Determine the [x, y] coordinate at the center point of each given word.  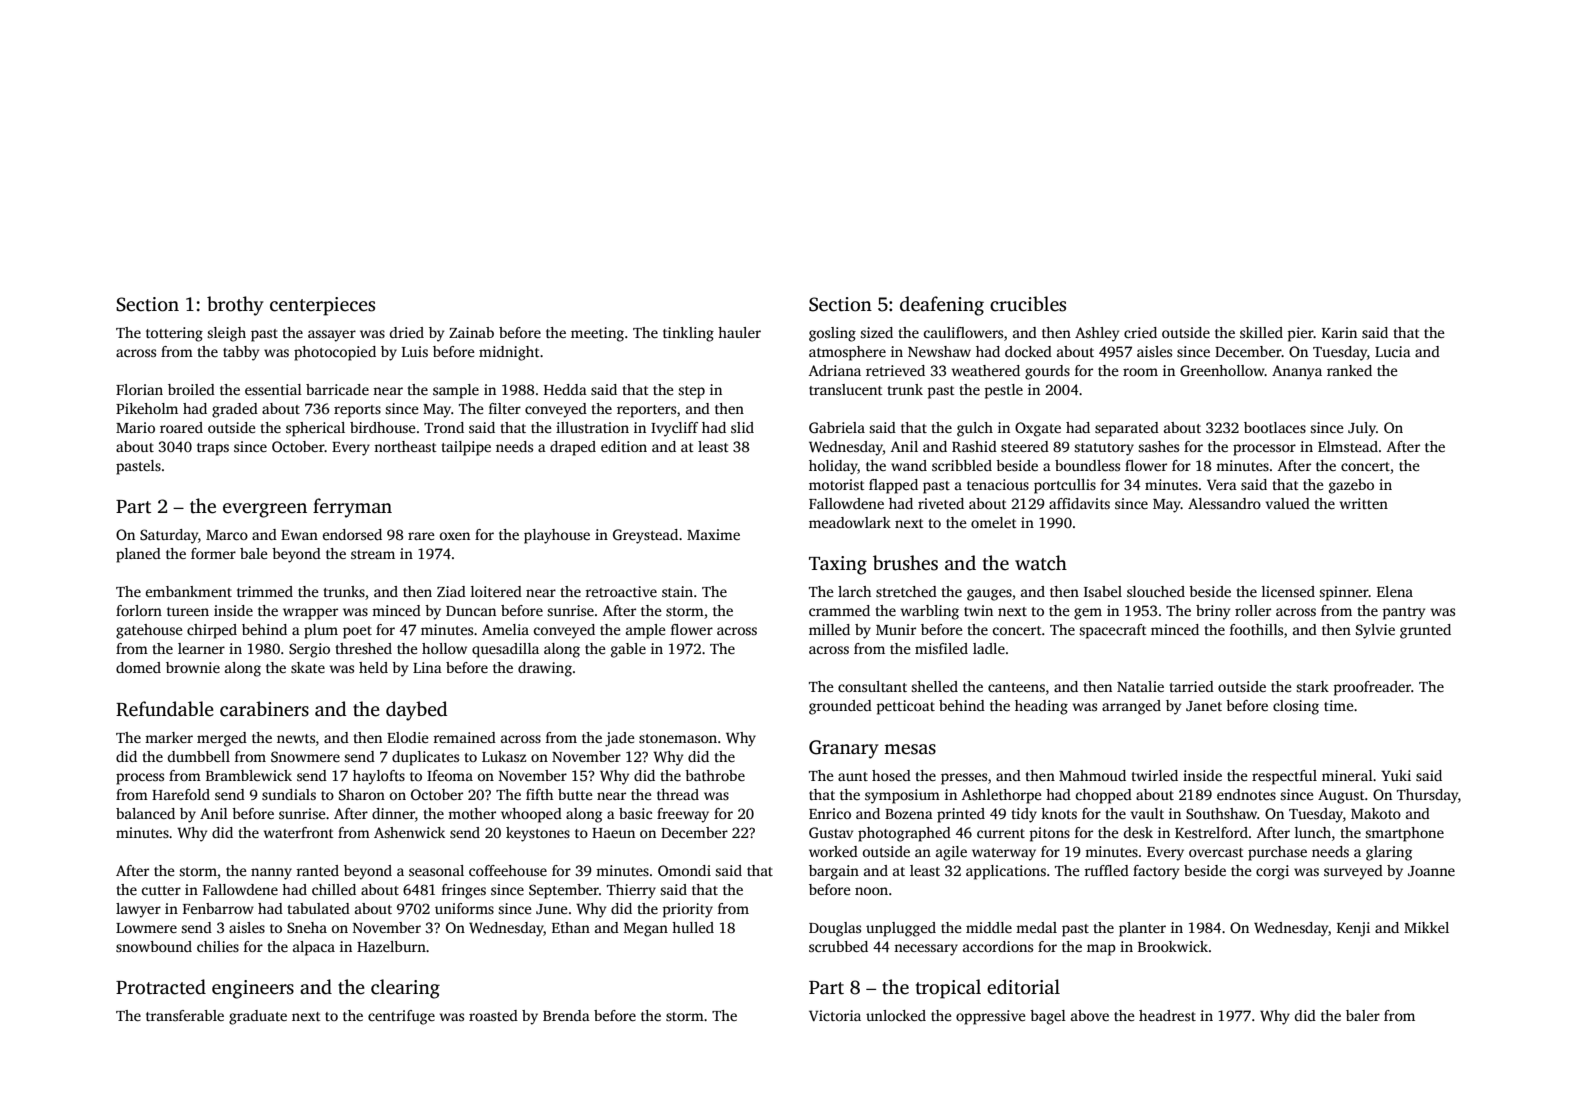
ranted [317, 870]
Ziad [451, 591]
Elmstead [1348, 446]
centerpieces [322, 306]
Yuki [1396, 775]
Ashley [1097, 334]
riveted [941, 503]
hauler [739, 332]
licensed [1288, 591]
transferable [185, 1015]
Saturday [169, 536]
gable [628, 650]
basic [635, 813]
